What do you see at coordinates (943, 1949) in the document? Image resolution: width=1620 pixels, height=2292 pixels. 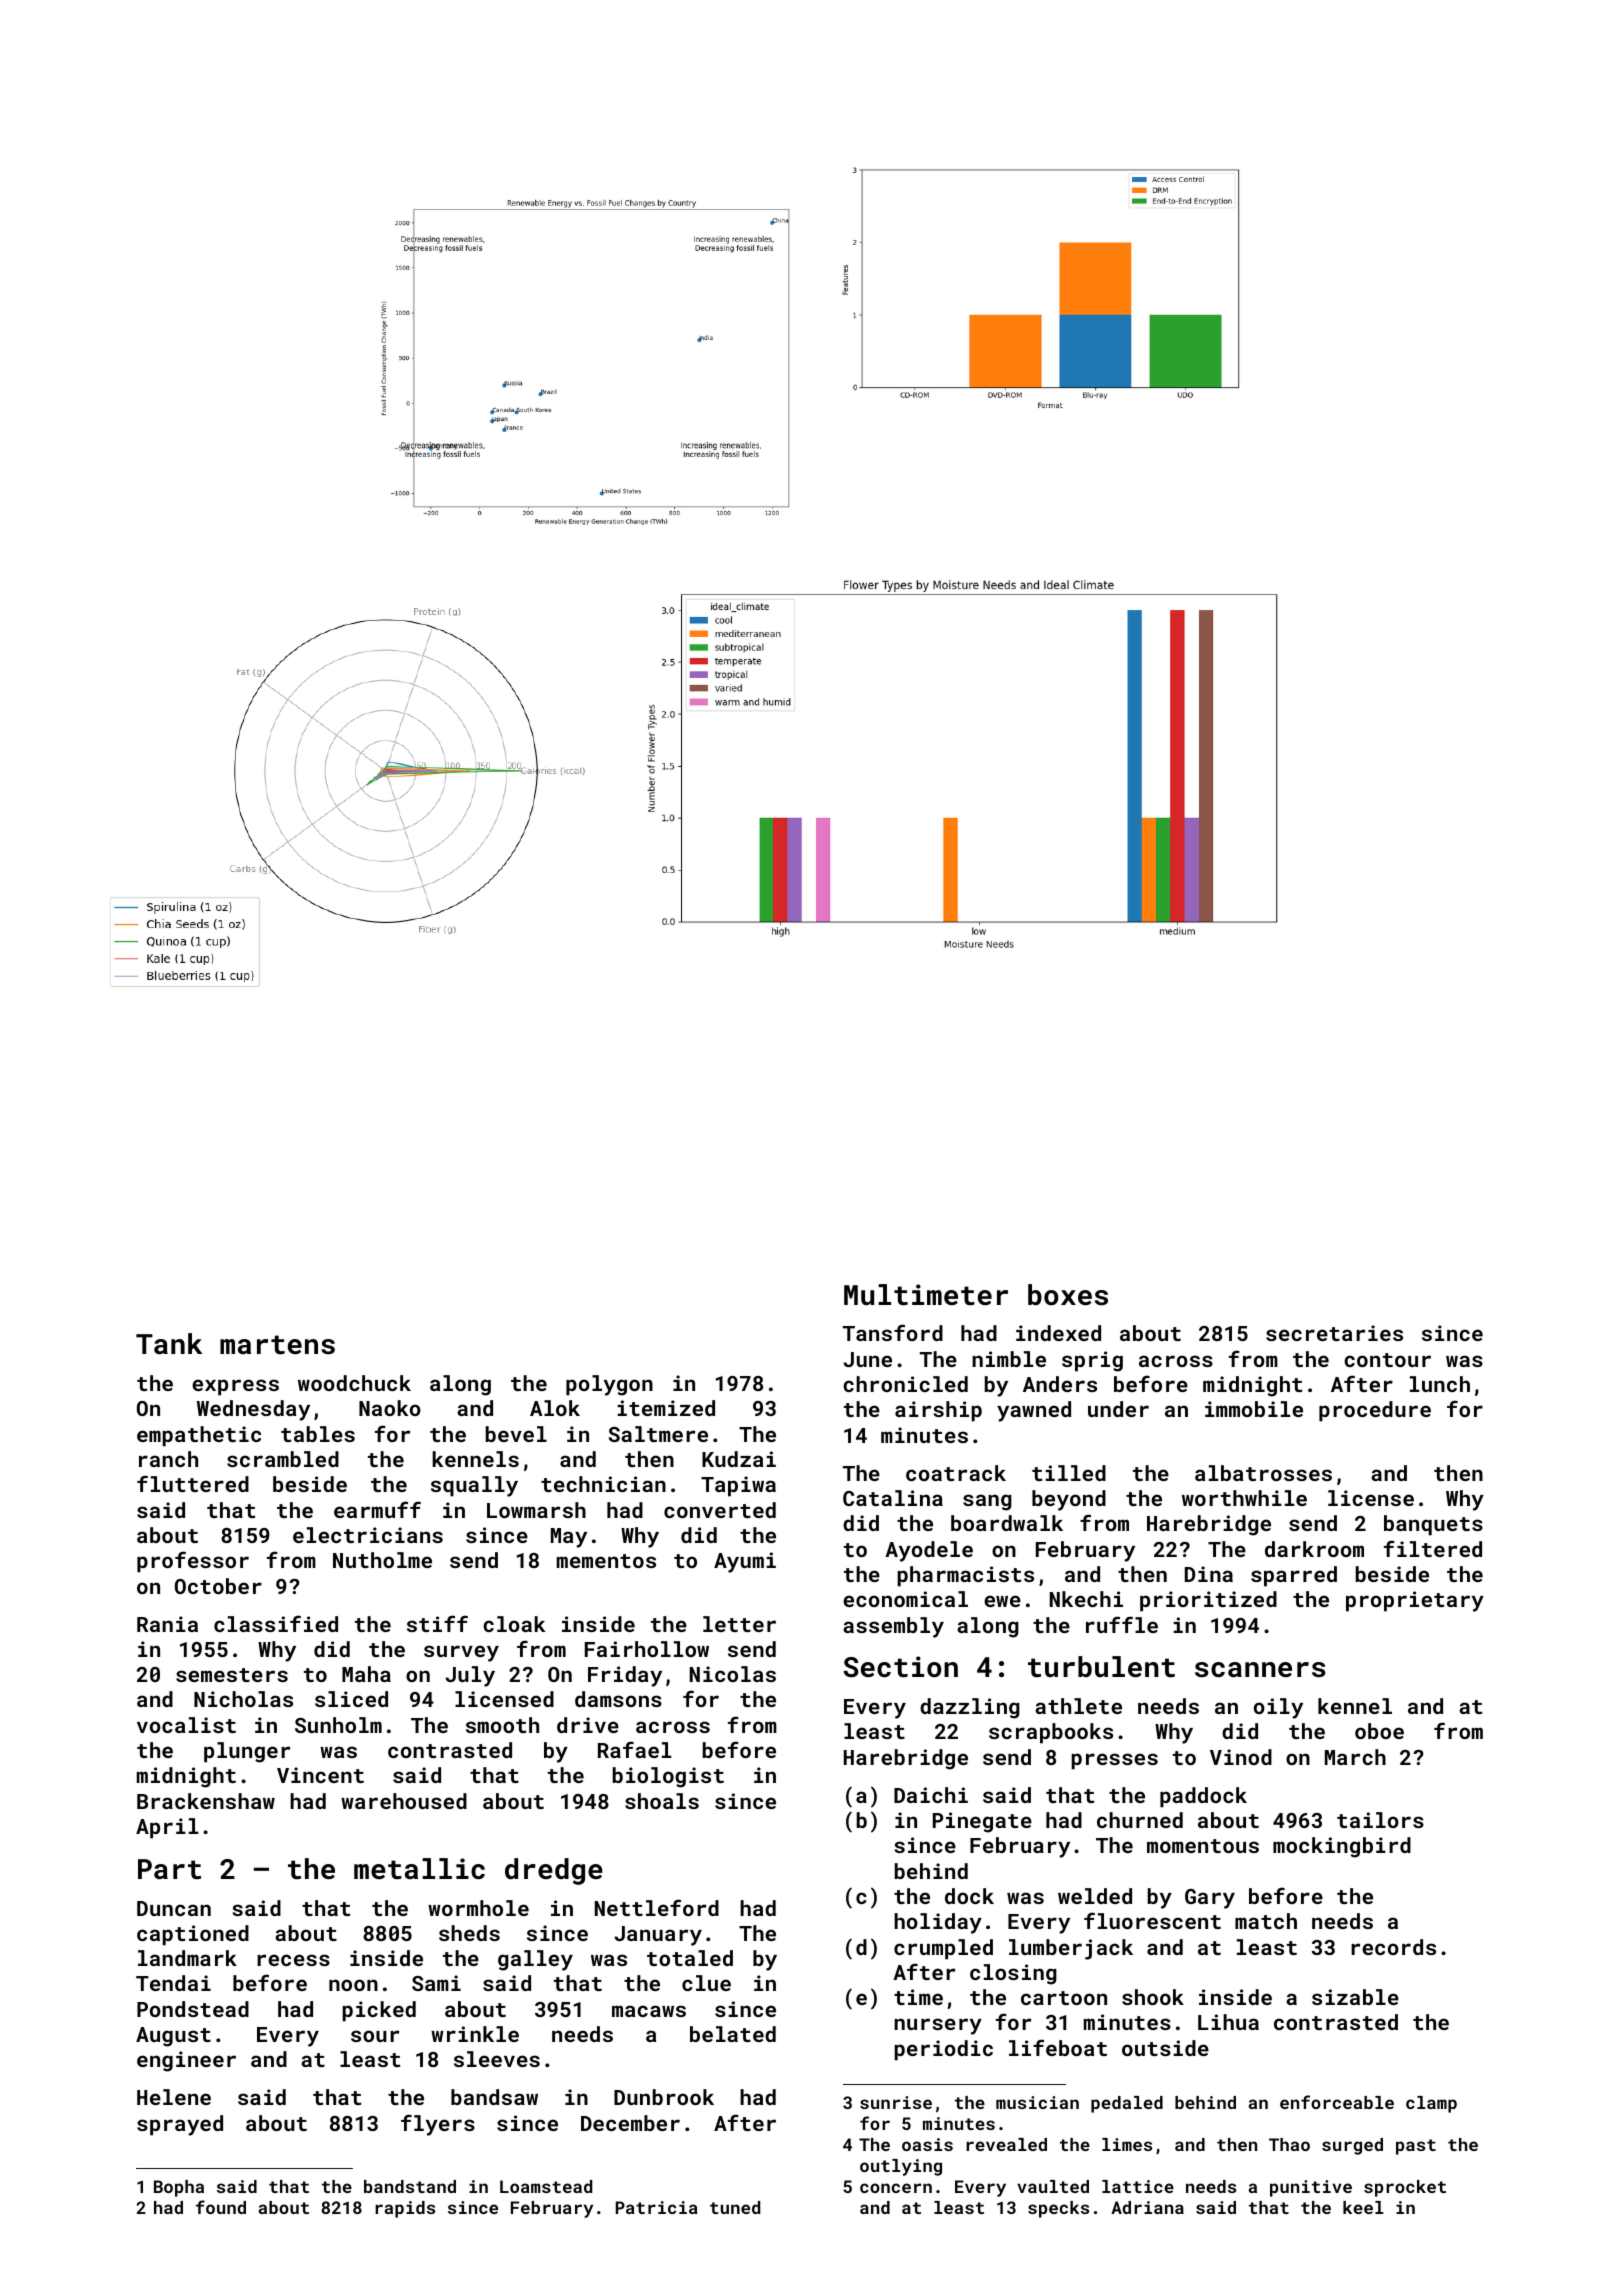 I see `crumpled` at bounding box center [943, 1949].
